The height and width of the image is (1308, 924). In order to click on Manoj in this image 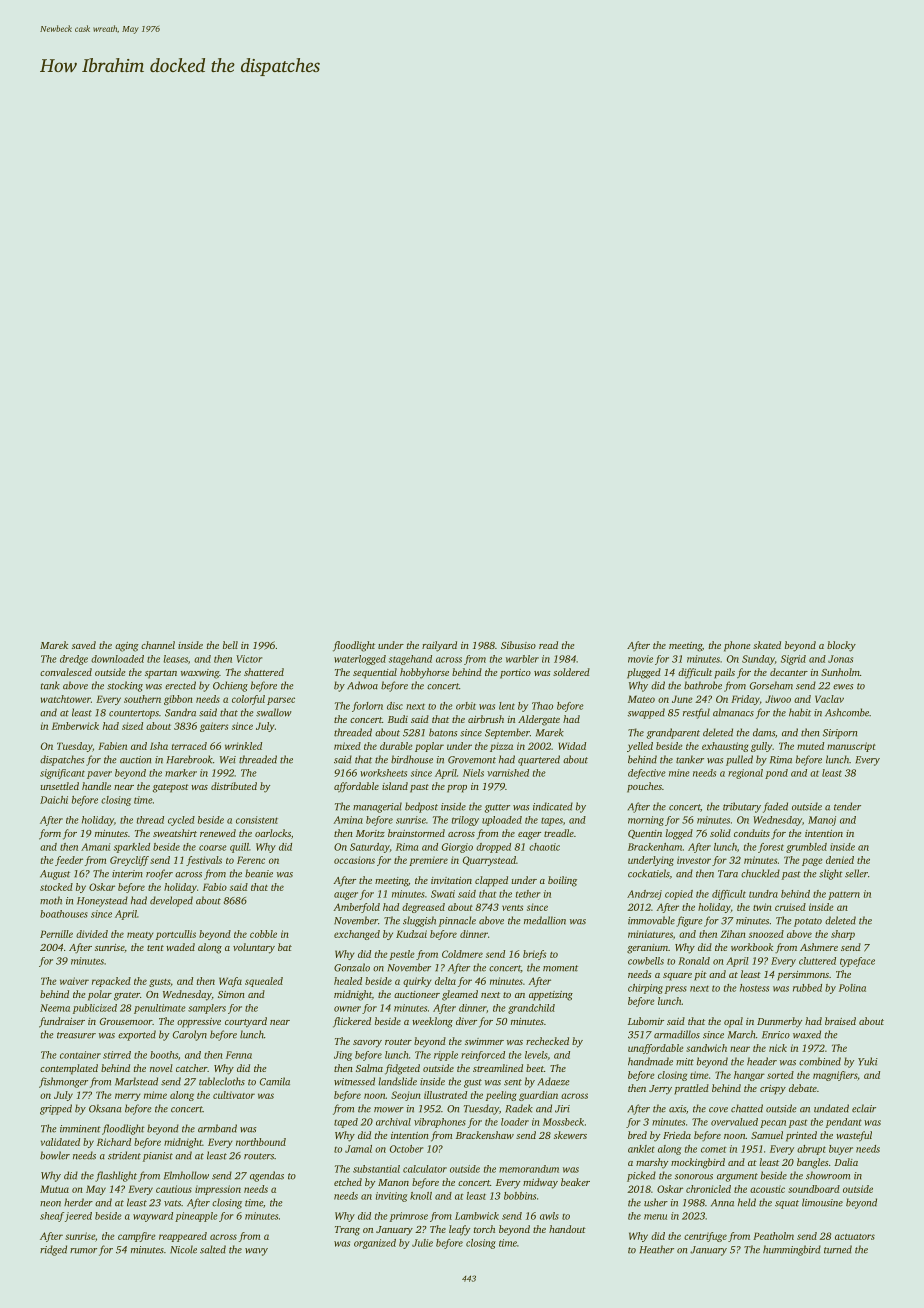, I will do `click(822, 821)`.
